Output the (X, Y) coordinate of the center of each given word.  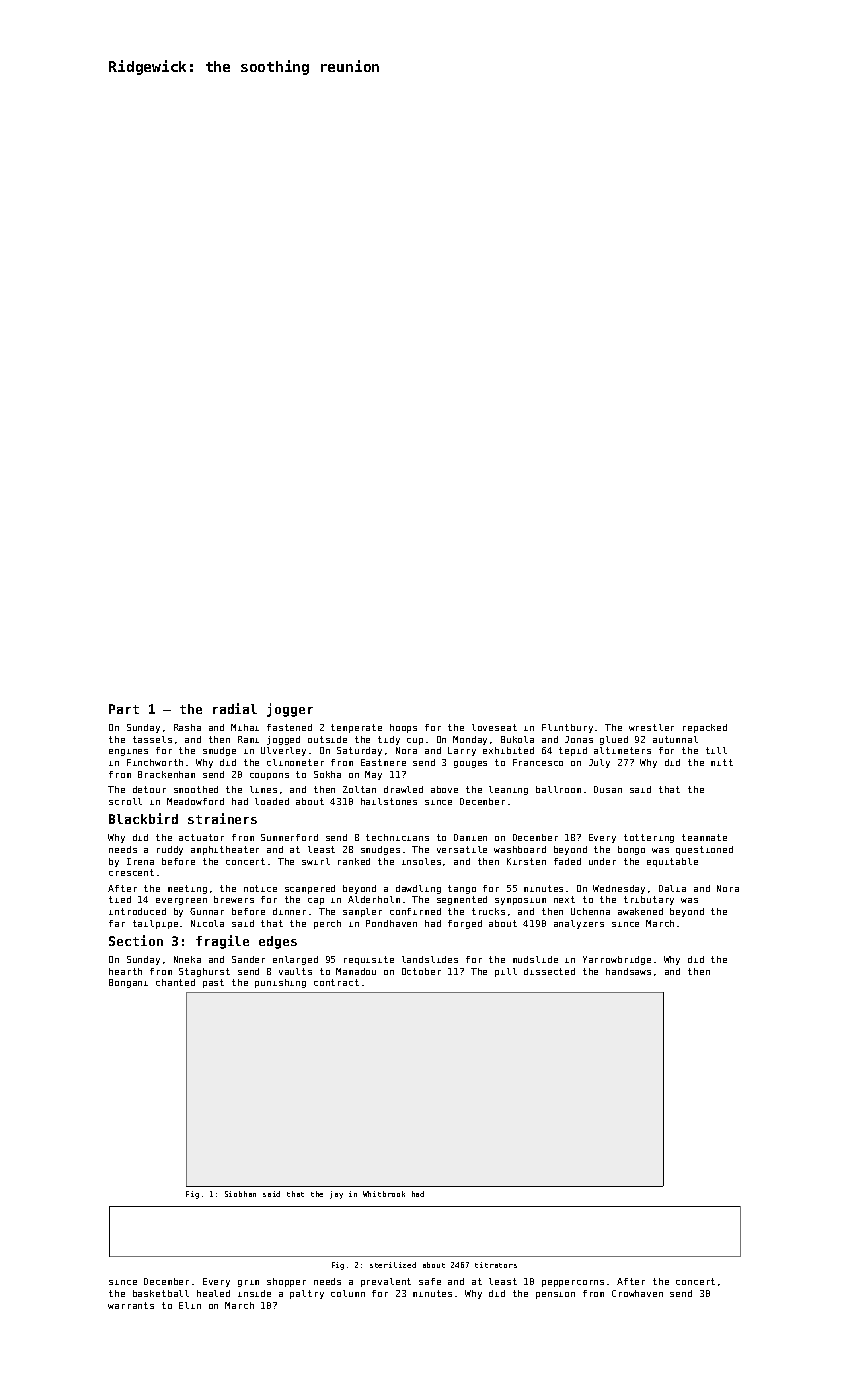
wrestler (651, 727)
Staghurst (204, 972)
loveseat (494, 727)
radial (235, 708)
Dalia (672, 888)
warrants (131, 1305)
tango (462, 889)
